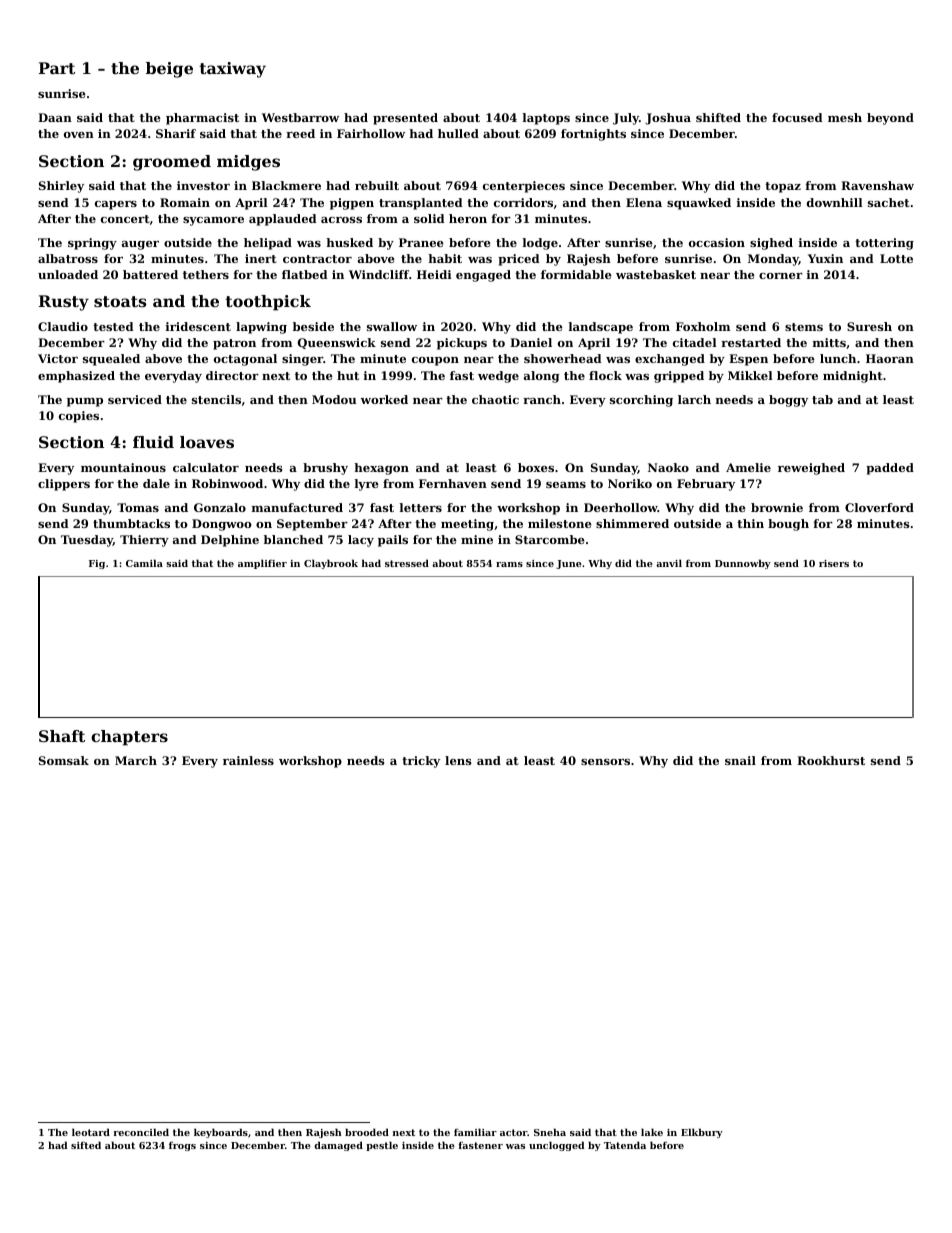 The width and height of the screenshot is (952, 1233). Describe the element at coordinates (123, 467) in the screenshot. I see `mountainous` at that location.
